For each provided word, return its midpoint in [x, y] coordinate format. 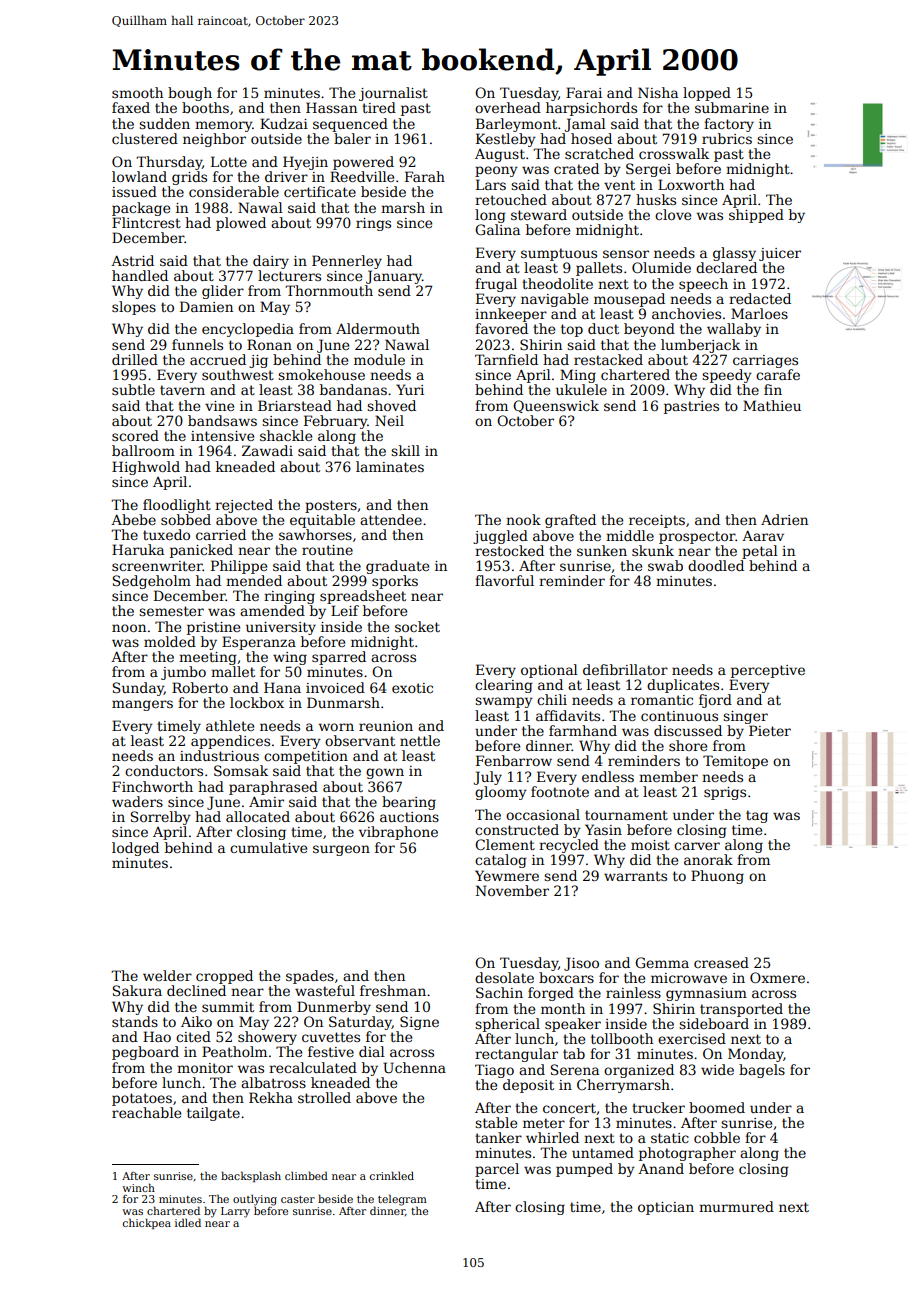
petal [760, 552]
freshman [393, 990]
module [379, 359]
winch [138, 1187]
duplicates [683, 686]
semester [171, 611]
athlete [230, 725]
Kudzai [284, 123]
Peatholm [234, 1051]
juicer [780, 254]
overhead [508, 107]
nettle [420, 740]
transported [741, 1010]
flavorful [504, 580]
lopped [707, 94]
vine [219, 406]
